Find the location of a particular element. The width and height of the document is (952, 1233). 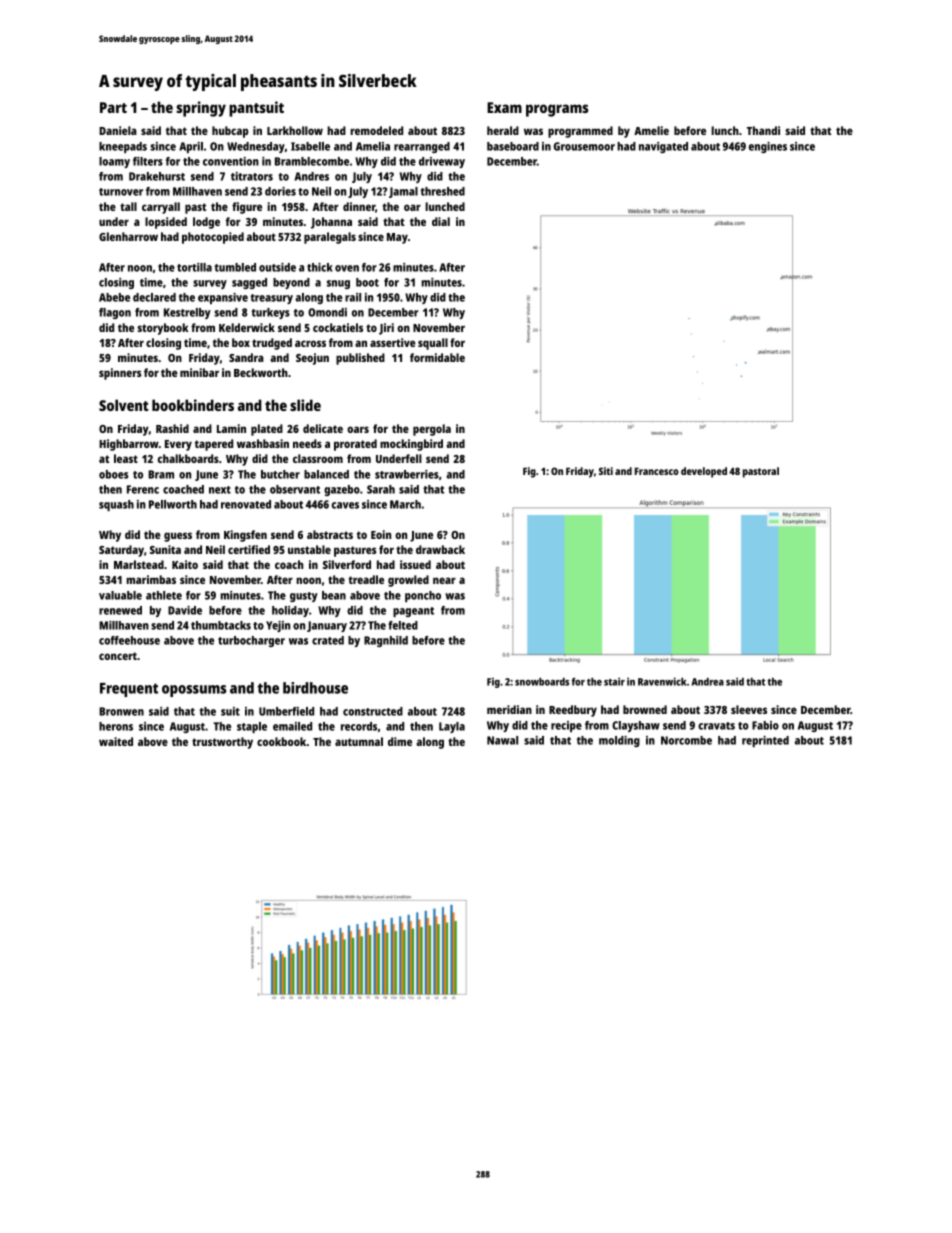

squall is located at coordinates (433, 344).
